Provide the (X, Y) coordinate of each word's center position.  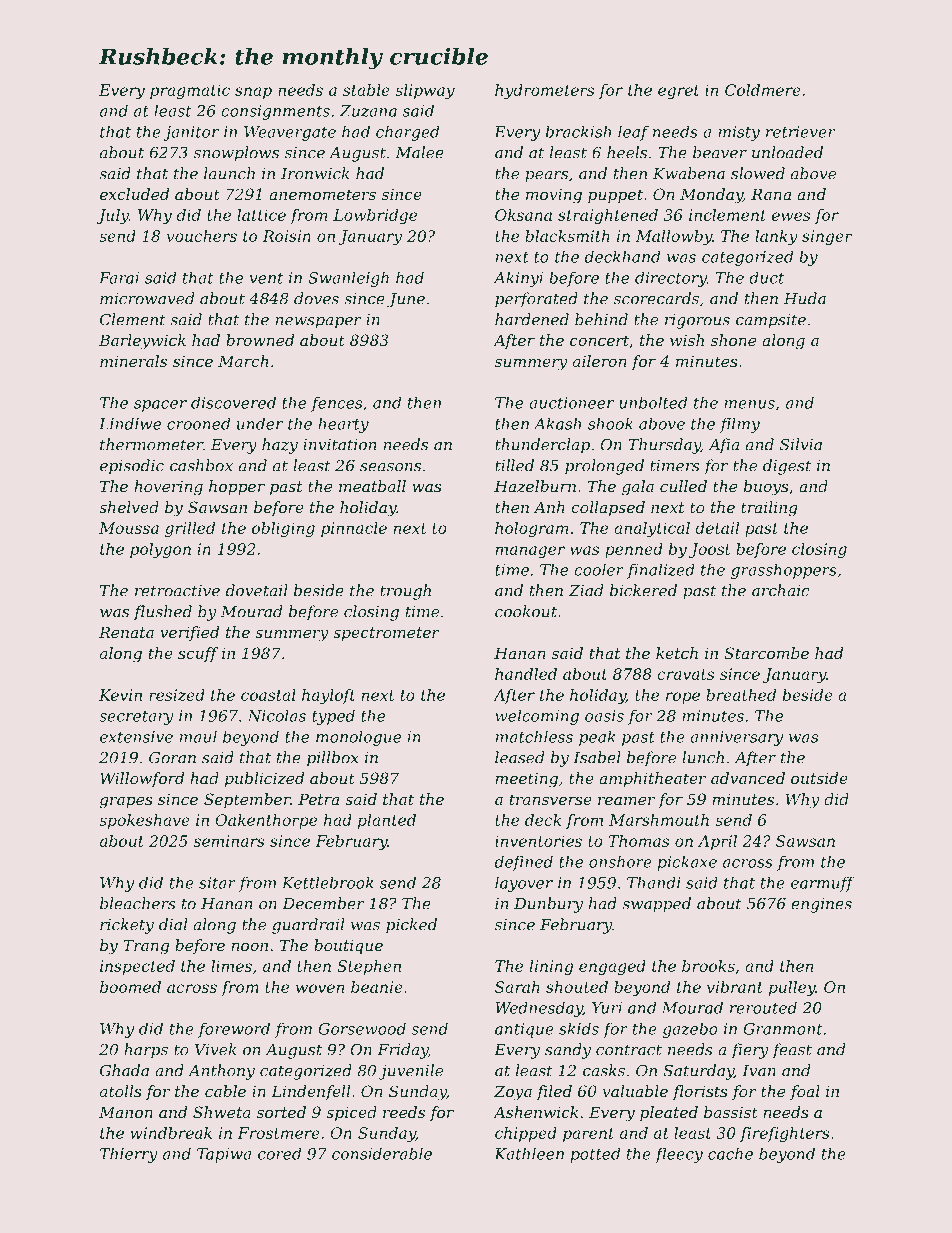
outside (819, 778)
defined (524, 863)
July (113, 216)
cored (279, 1154)
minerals (133, 361)
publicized (264, 779)
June (406, 300)
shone (733, 340)
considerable (382, 1154)
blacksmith (567, 236)
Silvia (801, 444)
